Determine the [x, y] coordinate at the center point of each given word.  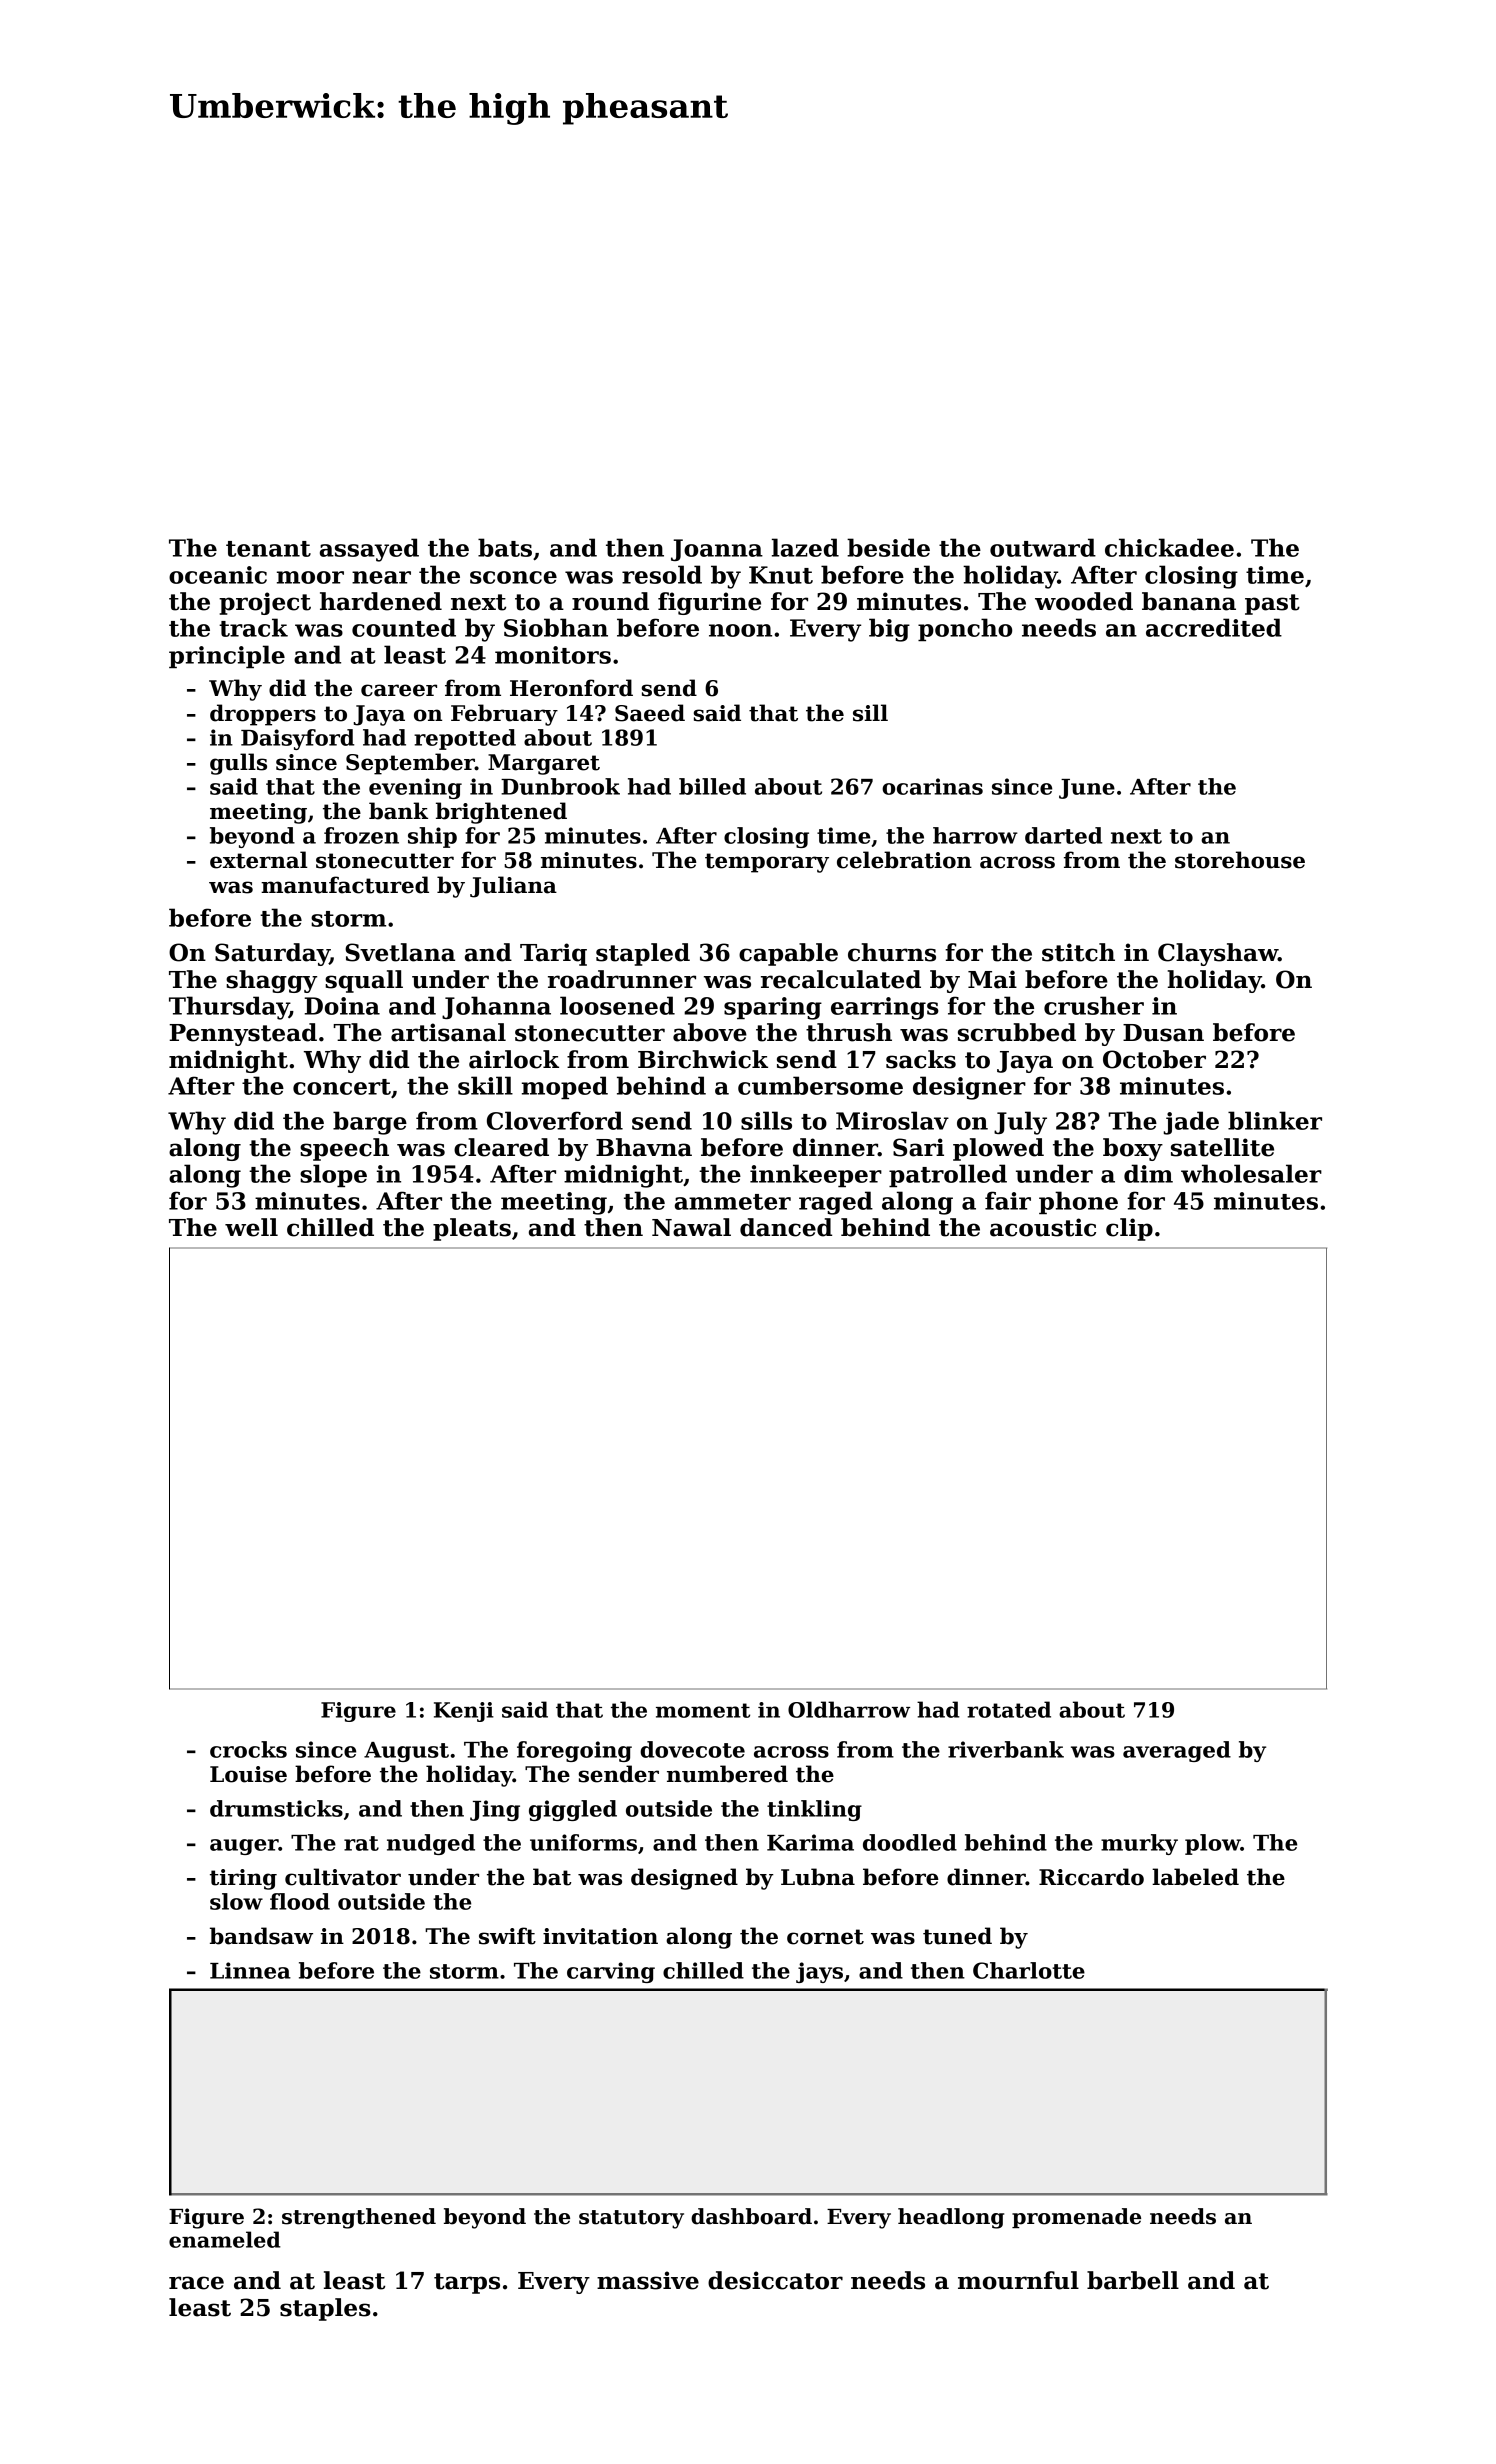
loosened [617, 1005]
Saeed [650, 713]
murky [1139, 1844]
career [399, 690]
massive [648, 2280]
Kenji [464, 1712]
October [1154, 1059]
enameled [225, 2239]
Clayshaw [1218, 954]
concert [342, 1087]
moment [703, 1710]
